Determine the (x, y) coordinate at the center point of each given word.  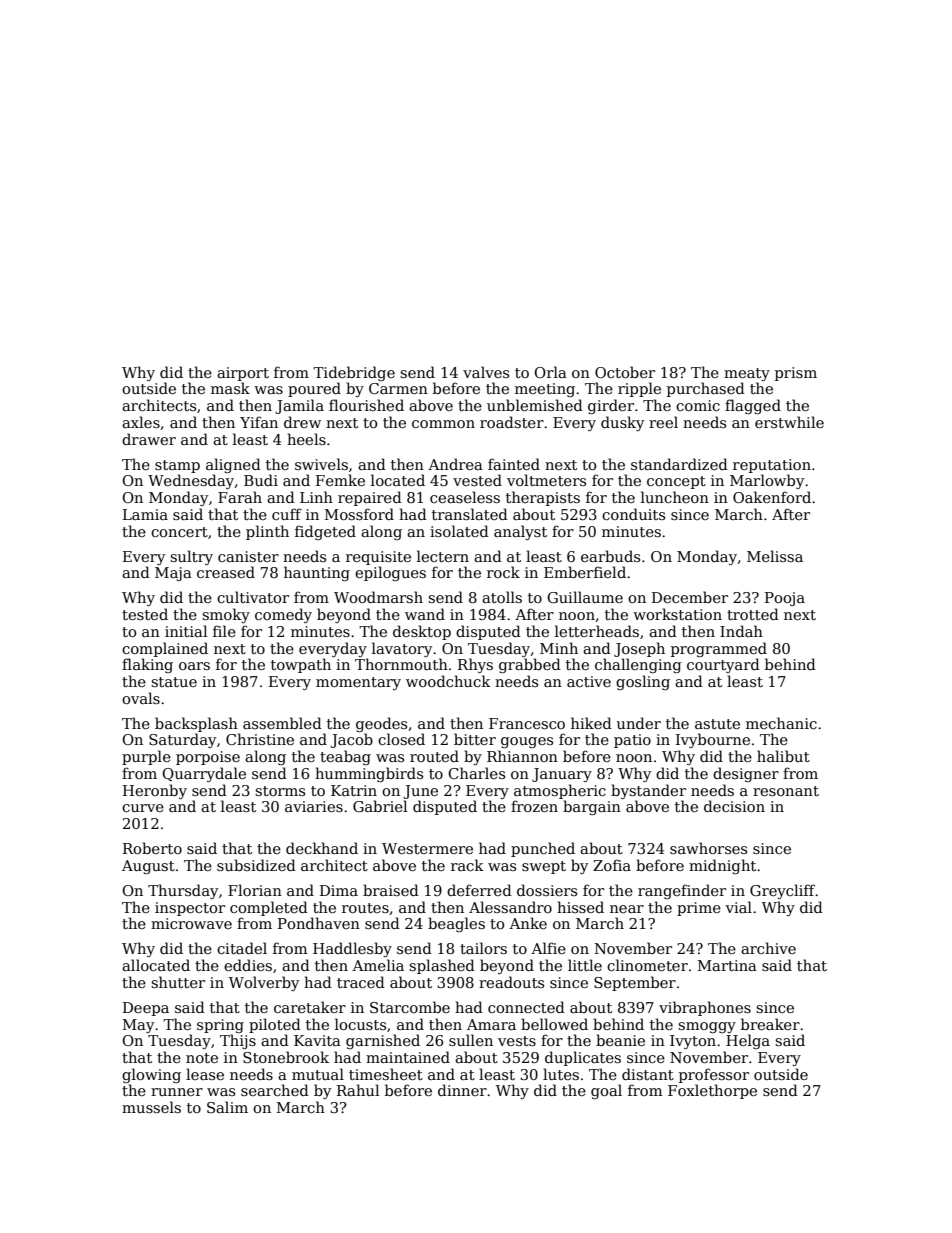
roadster (512, 422)
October (625, 372)
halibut (783, 756)
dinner (462, 1090)
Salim (227, 1107)
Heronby (155, 791)
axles (141, 422)
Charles (476, 773)
